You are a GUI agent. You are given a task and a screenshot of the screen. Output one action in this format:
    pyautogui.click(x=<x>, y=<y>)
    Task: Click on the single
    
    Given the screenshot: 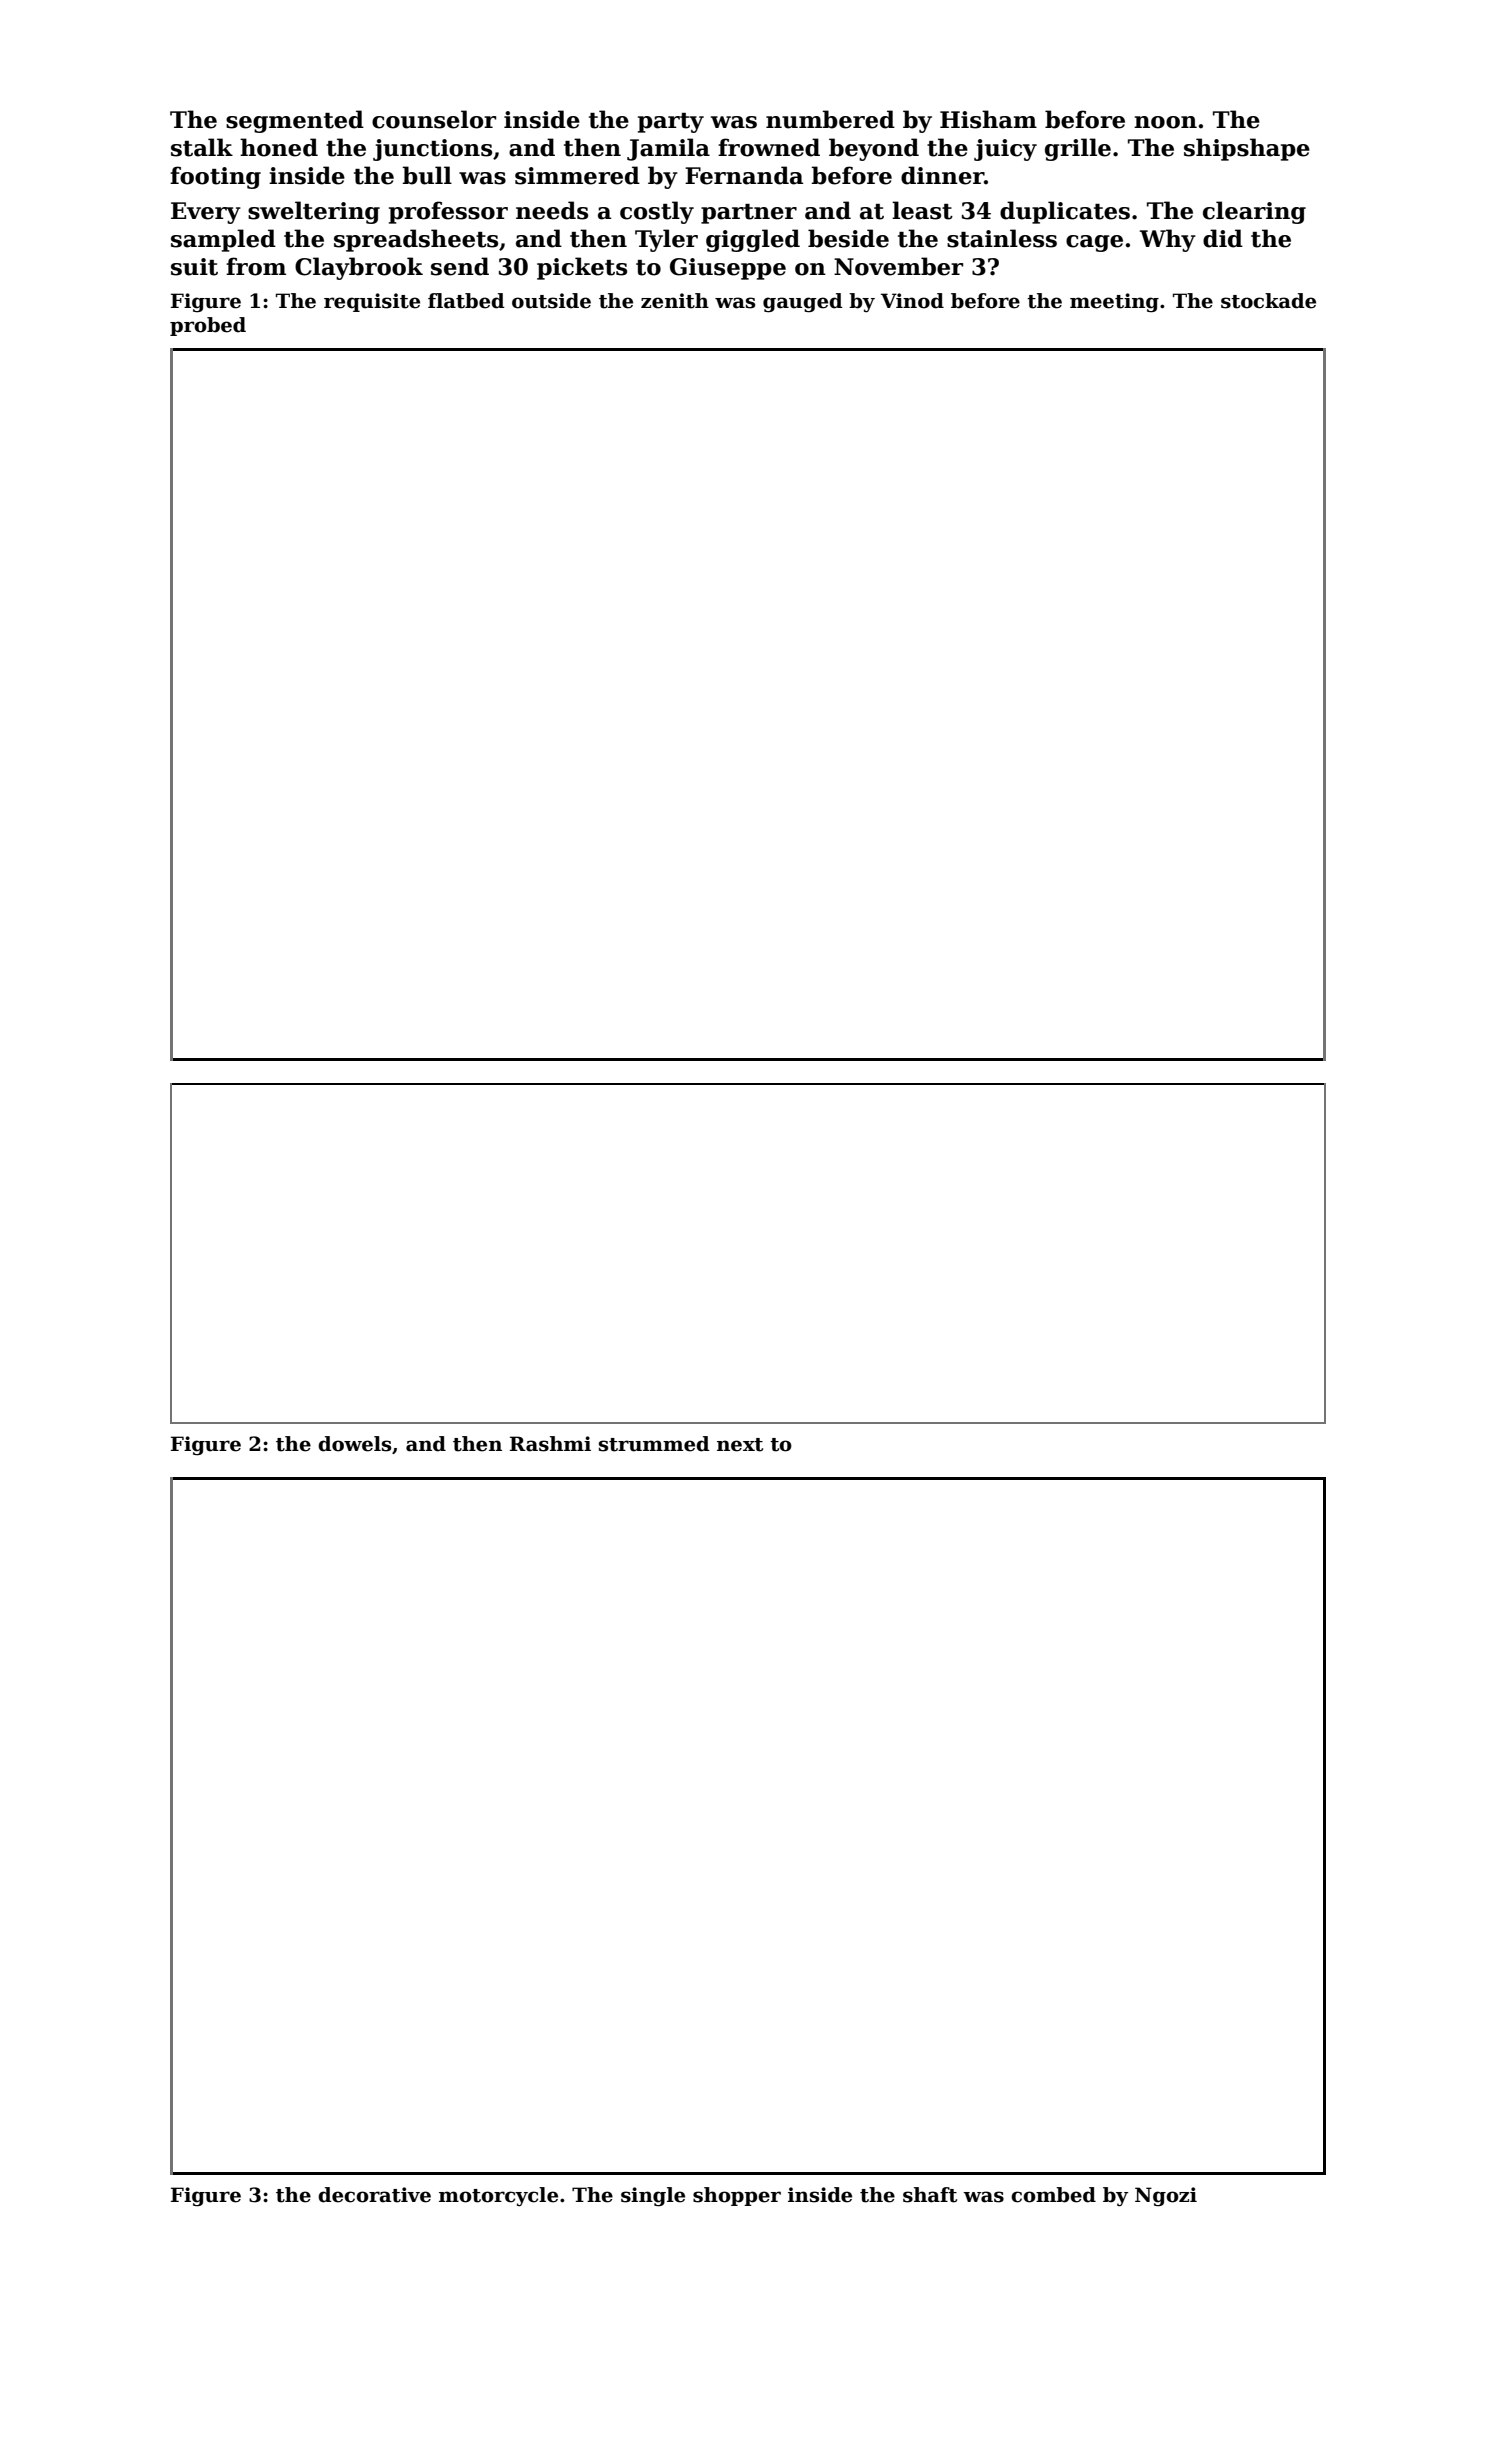 What is the action you would take?
    pyautogui.click(x=653, y=2197)
